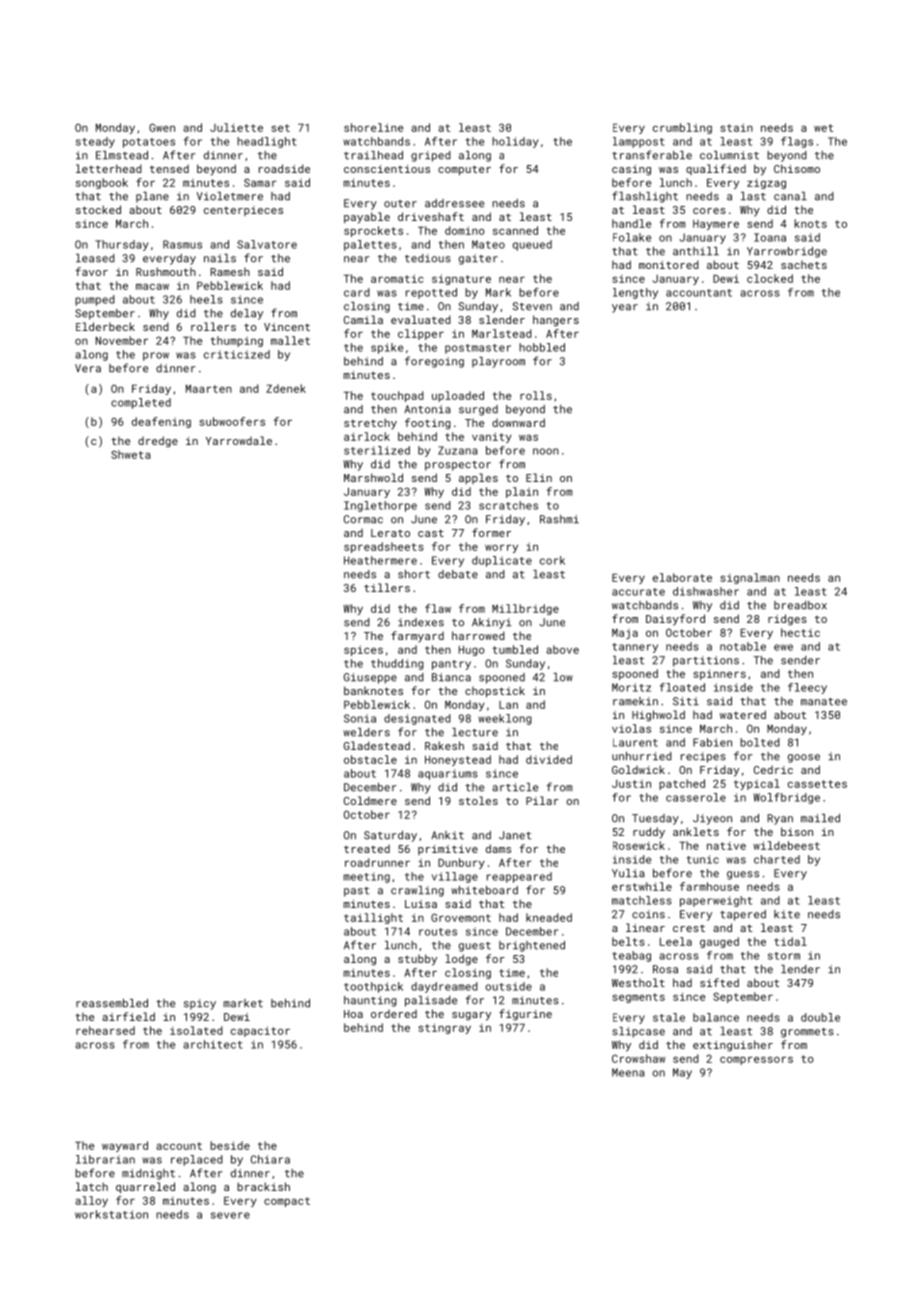  I want to click on wayward, so click(125, 1146).
